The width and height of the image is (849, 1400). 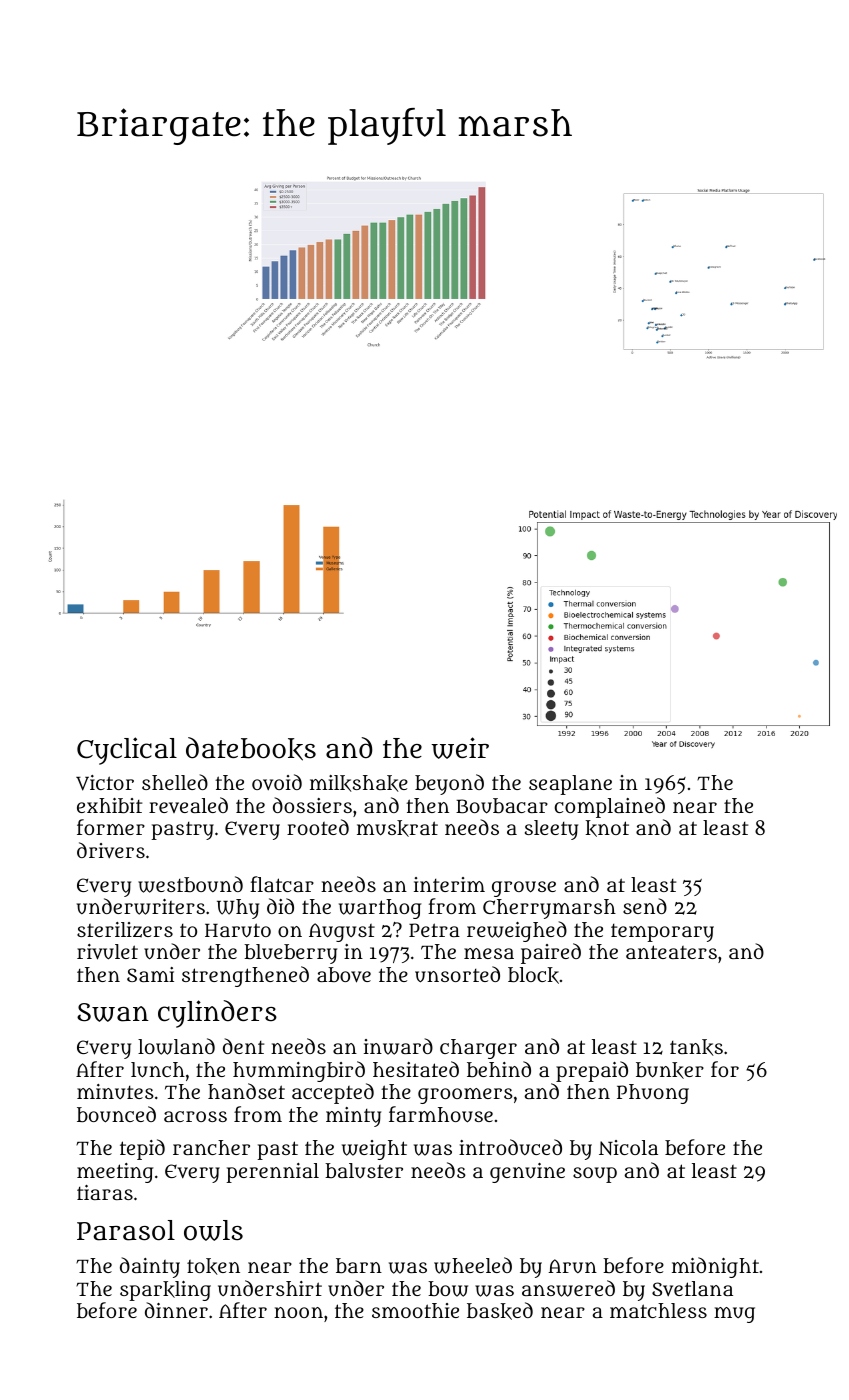 I want to click on dinner, so click(x=176, y=1310).
